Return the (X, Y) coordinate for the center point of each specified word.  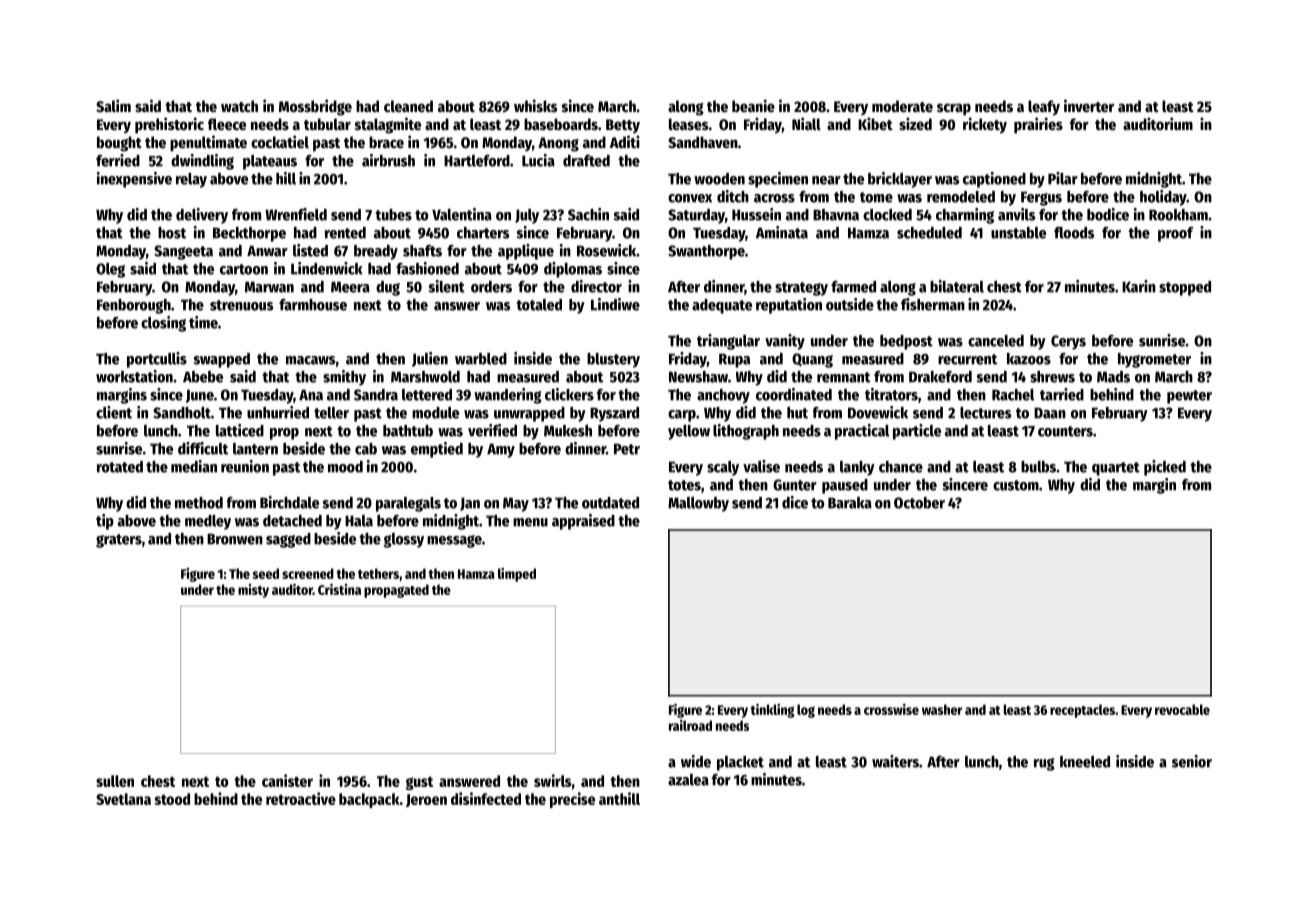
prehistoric (169, 125)
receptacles (1082, 711)
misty (253, 591)
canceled (996, 341)
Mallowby (698, 504)
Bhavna (836, 215)
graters (119, 541)
